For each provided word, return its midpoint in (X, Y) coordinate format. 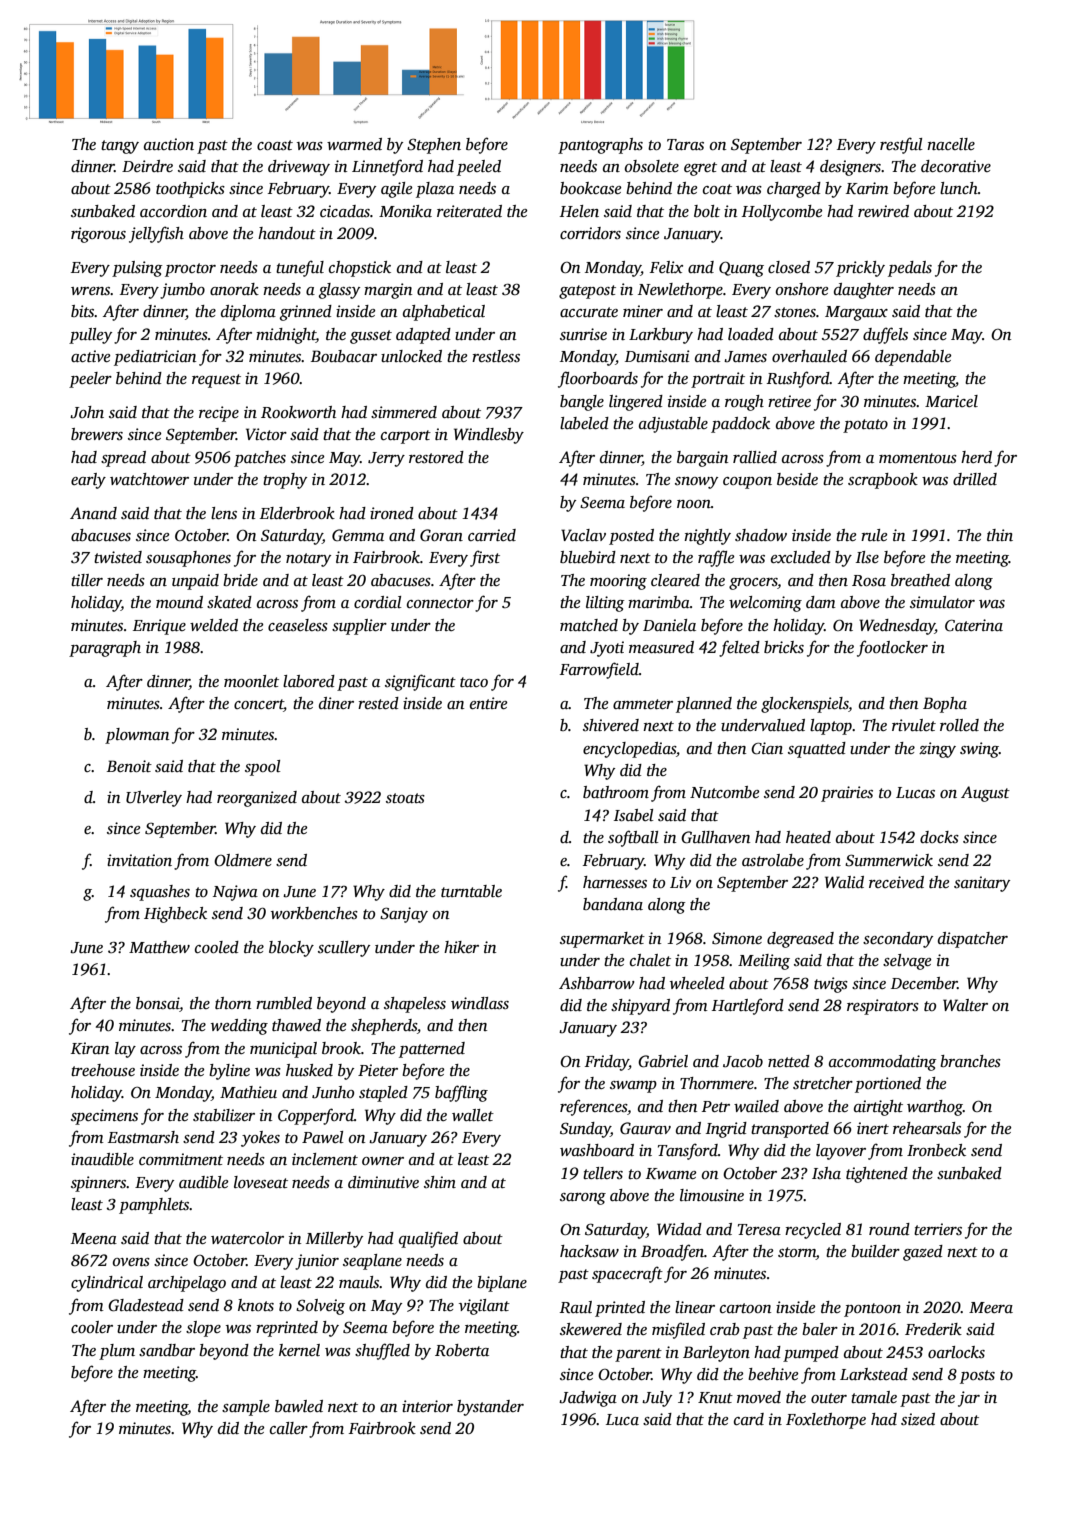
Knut (715, 1397)
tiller (87, 580)
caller (289, 1428)
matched (589, 625)
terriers (938, 1229)
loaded (751, 334)
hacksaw (589, 1251)
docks (939, 837)
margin (388, 291)
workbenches (314, 913)
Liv (680, 882)
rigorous (98, 235)
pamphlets (154, 1206)
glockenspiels (804, 705)
